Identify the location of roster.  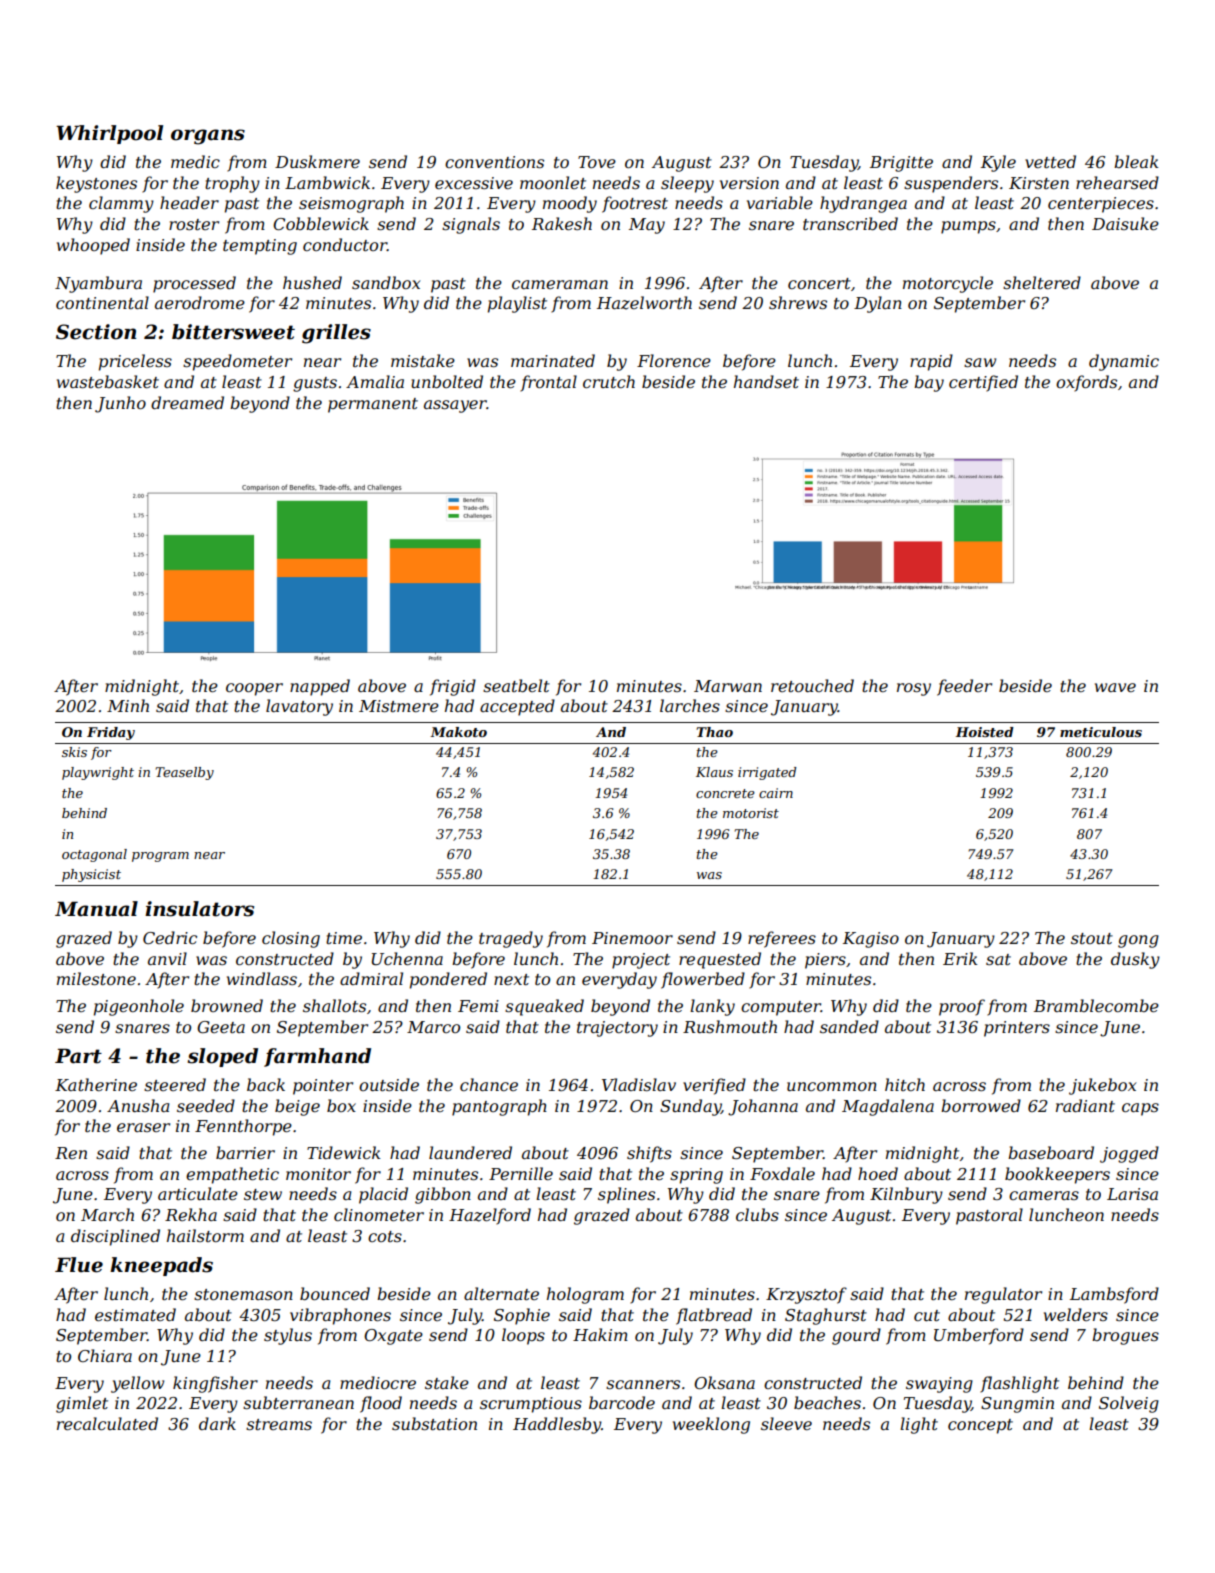
(194, 224).
